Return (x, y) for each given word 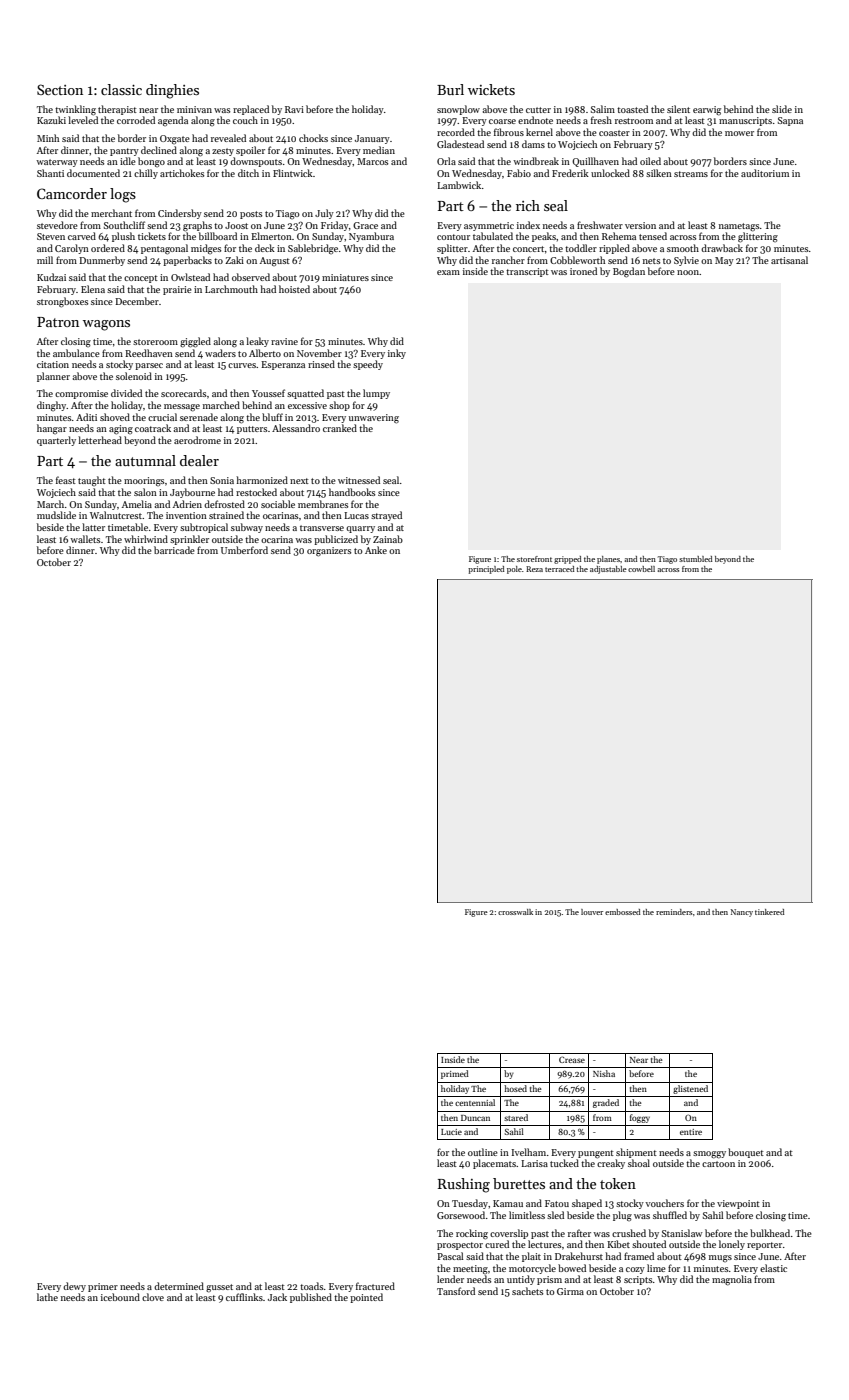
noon (688, 272)
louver (592, 912)
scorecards (183, 393)
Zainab (388, 539)
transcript (527, 272)
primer (103, 1287)
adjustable (608, 570)
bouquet (746, 1153)
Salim (603, 109)
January (372, 139)
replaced (251, 110)
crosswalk (515, 912)
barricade (174, 550)
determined (179, 1286)
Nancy (742, 913)
